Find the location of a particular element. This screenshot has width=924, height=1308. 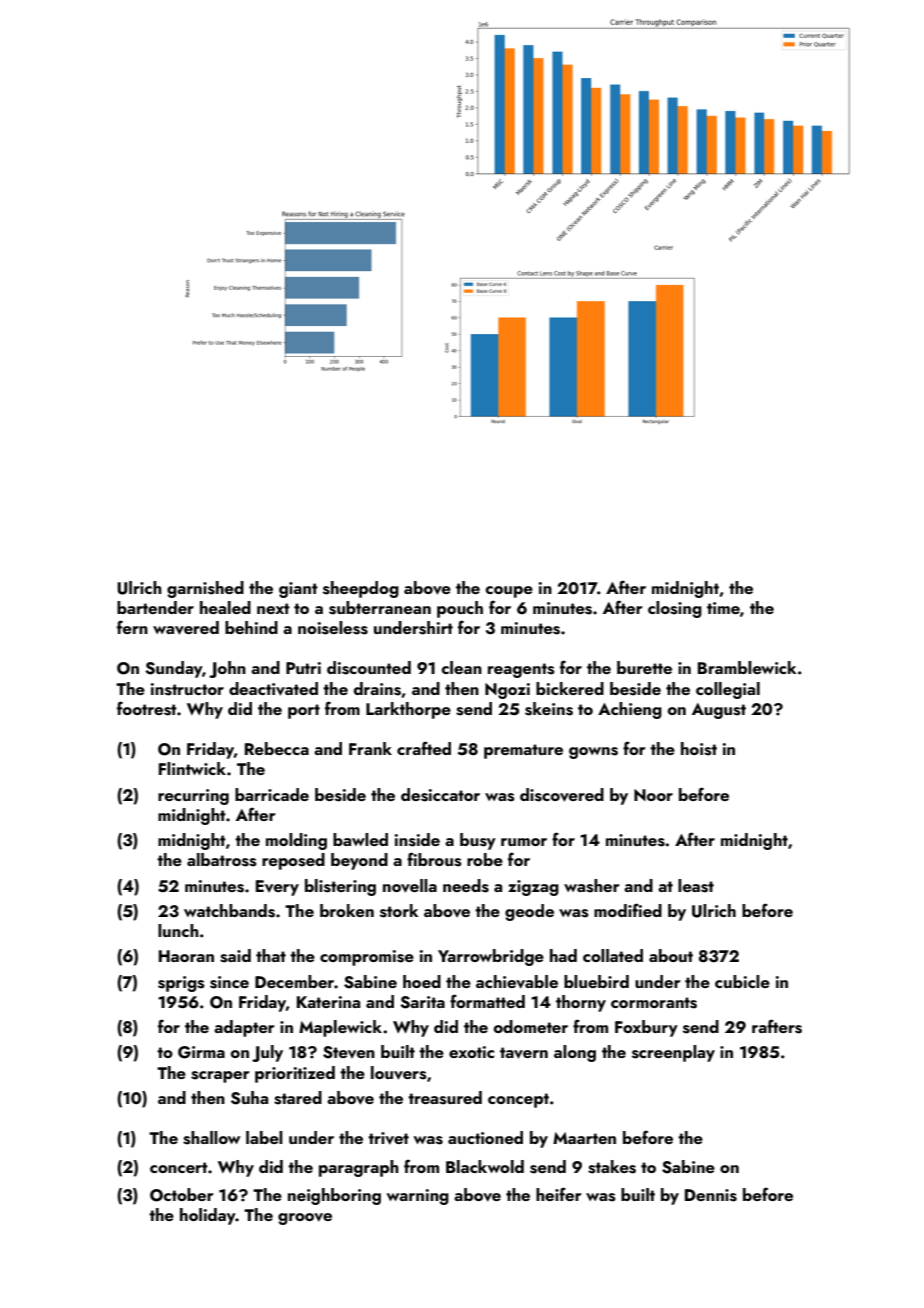

pouch is located at coordinates (460, 609).
